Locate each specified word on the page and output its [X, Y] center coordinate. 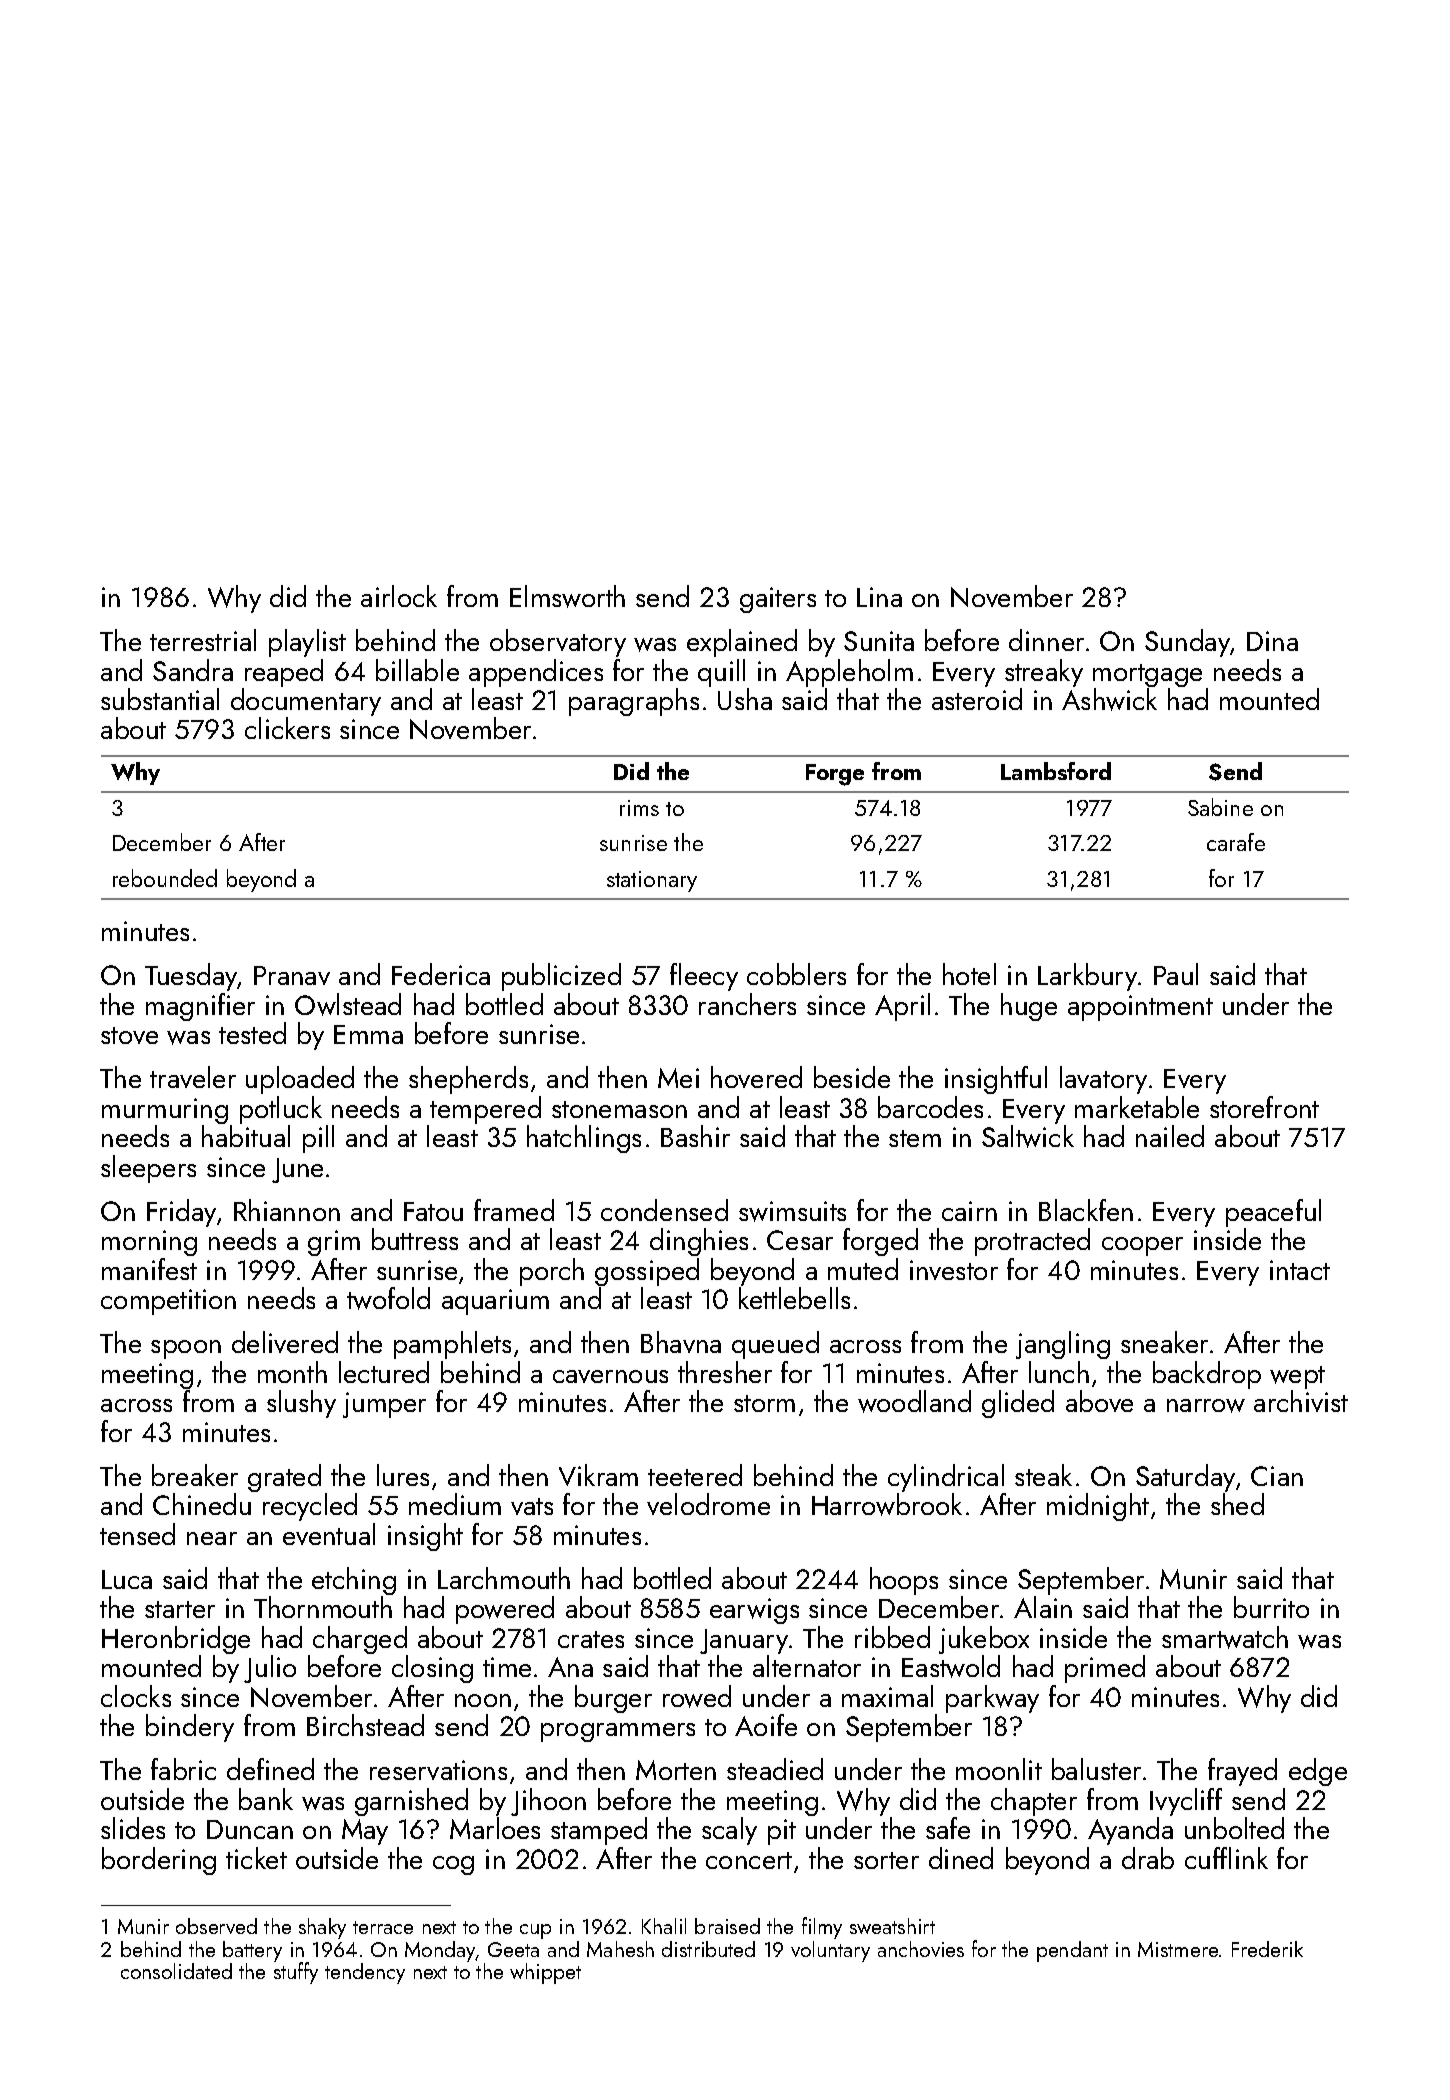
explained [742, 643]
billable [417, 670]
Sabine [1220, 807]
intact [1300, 1270]
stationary [652, 881]
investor [954, 1270]
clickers [287, 728]
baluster [1096, 1769]
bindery [190, 1728]
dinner [1046, 640]
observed [216, 1926]
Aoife [766, 1725]
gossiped [647, 1272]
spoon [186, 1349]
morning [149, 1243]
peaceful [1273, 1213]
